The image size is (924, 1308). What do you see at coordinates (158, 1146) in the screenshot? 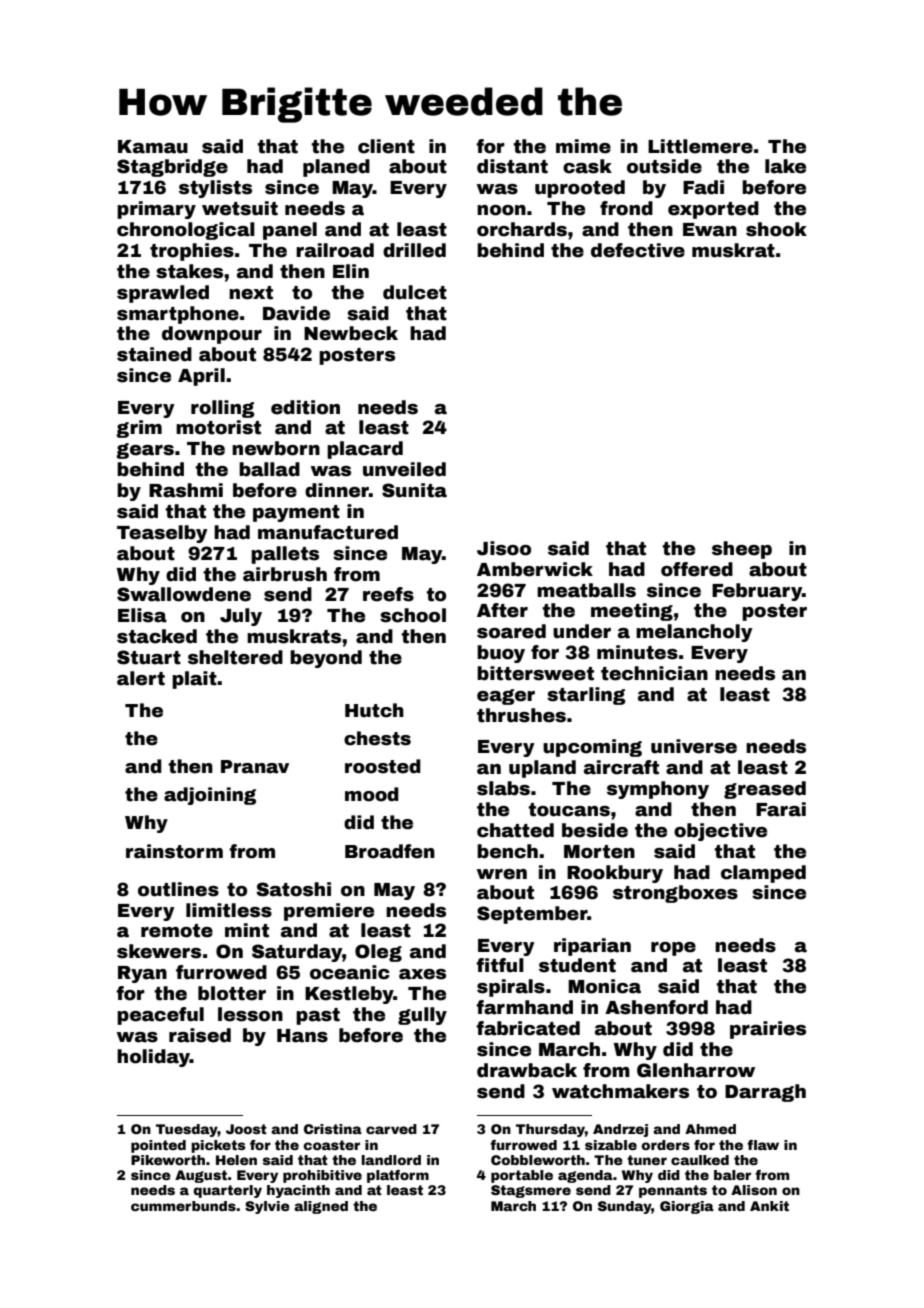
I see `pointed` at bounding box center [158, 1146].
